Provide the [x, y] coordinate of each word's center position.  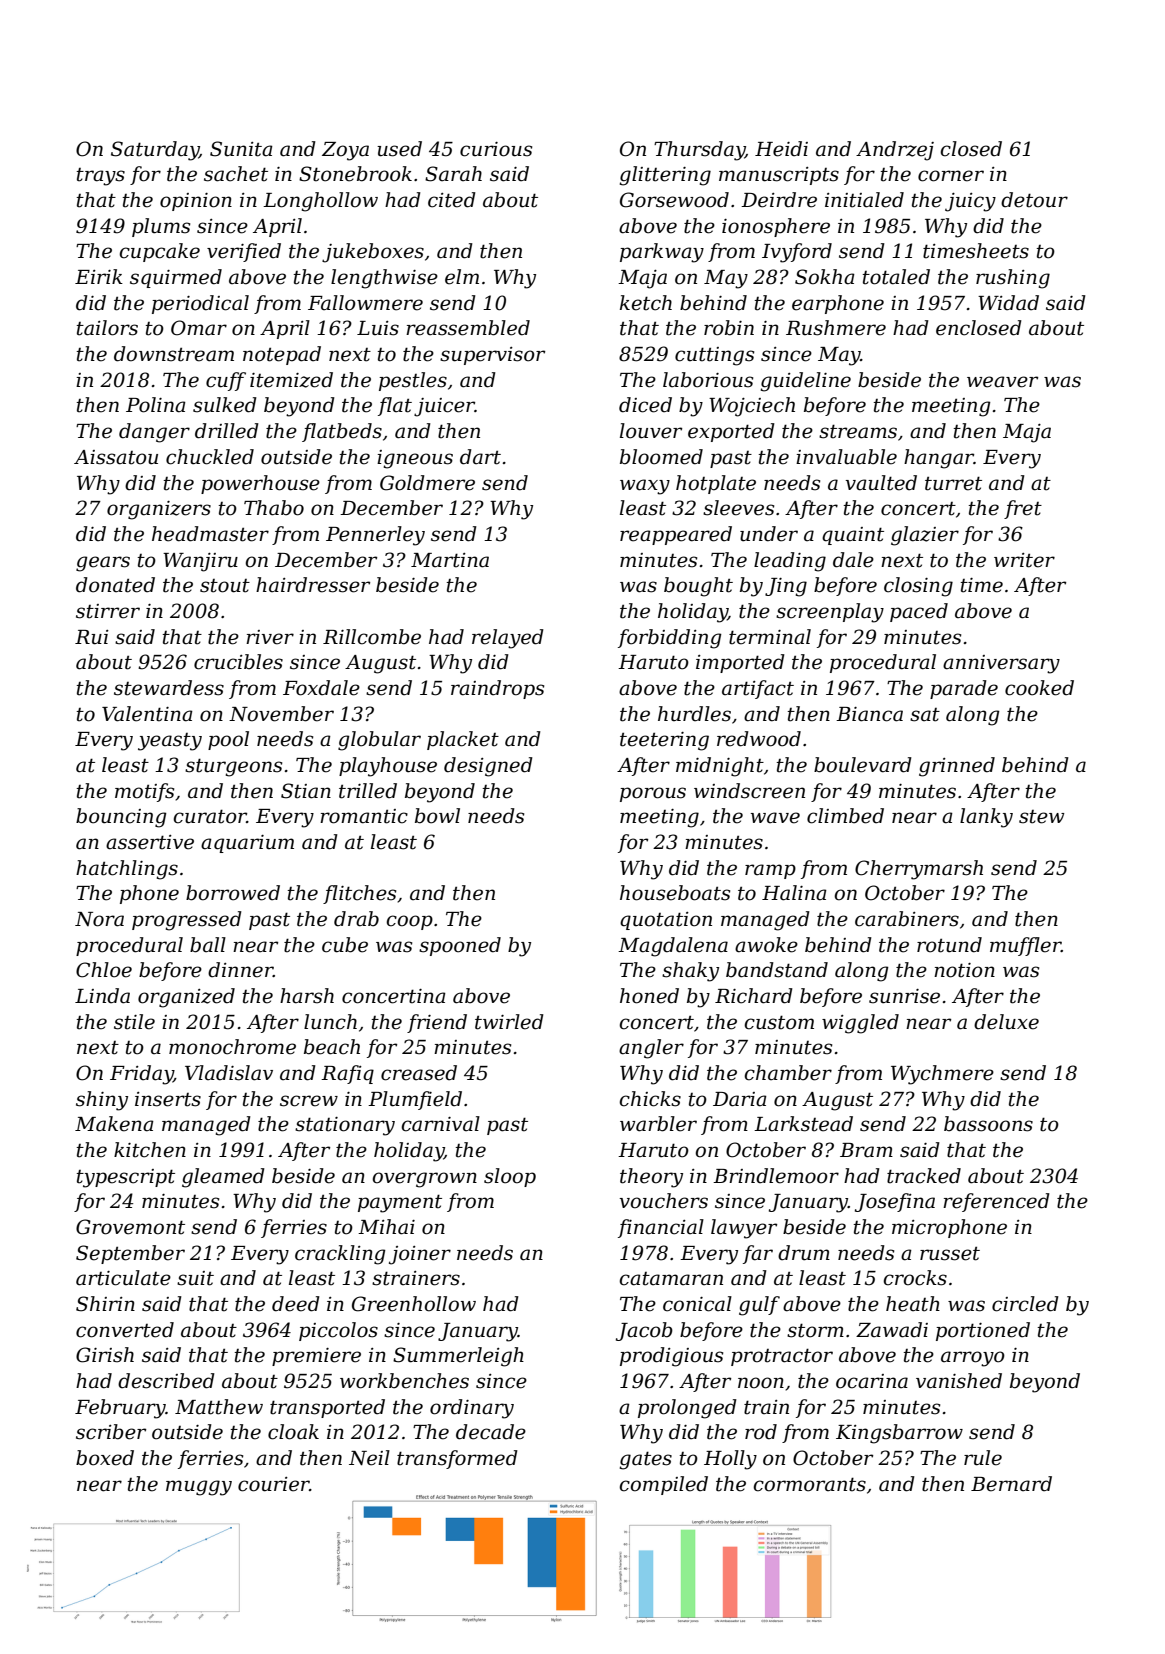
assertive [150, 842]
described [166, 1381]
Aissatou [116, 457]
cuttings [714, 356]
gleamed [223, 1178]
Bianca [869, 714]
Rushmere [836, 328]
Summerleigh [458, 1357]
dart [480, 457]
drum [804, 1253]
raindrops [497, 689]
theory [651, 1178]
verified [244, 252]
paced [919, 612]
